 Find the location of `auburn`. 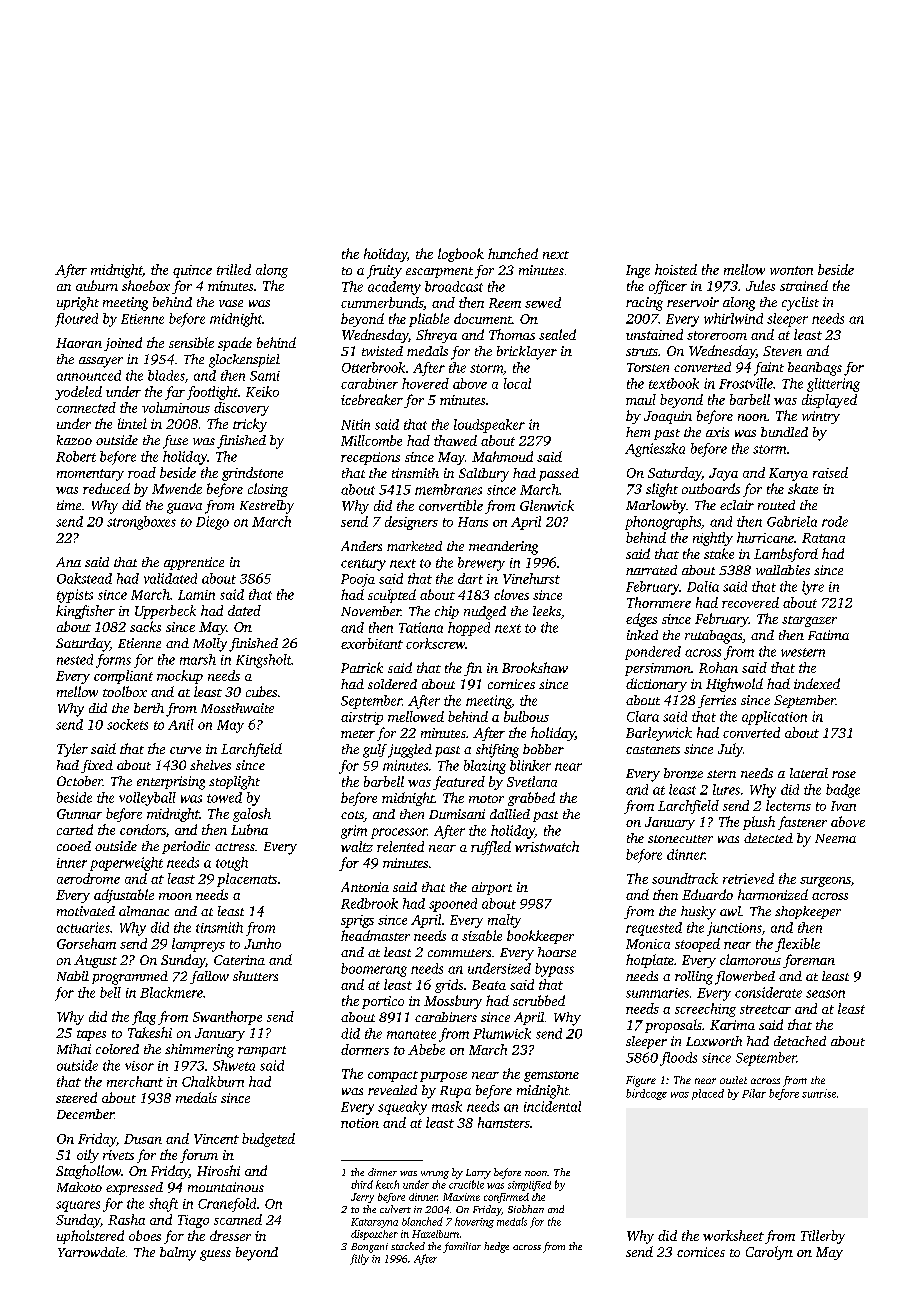

auburn is located at coordinates (97, 285).
